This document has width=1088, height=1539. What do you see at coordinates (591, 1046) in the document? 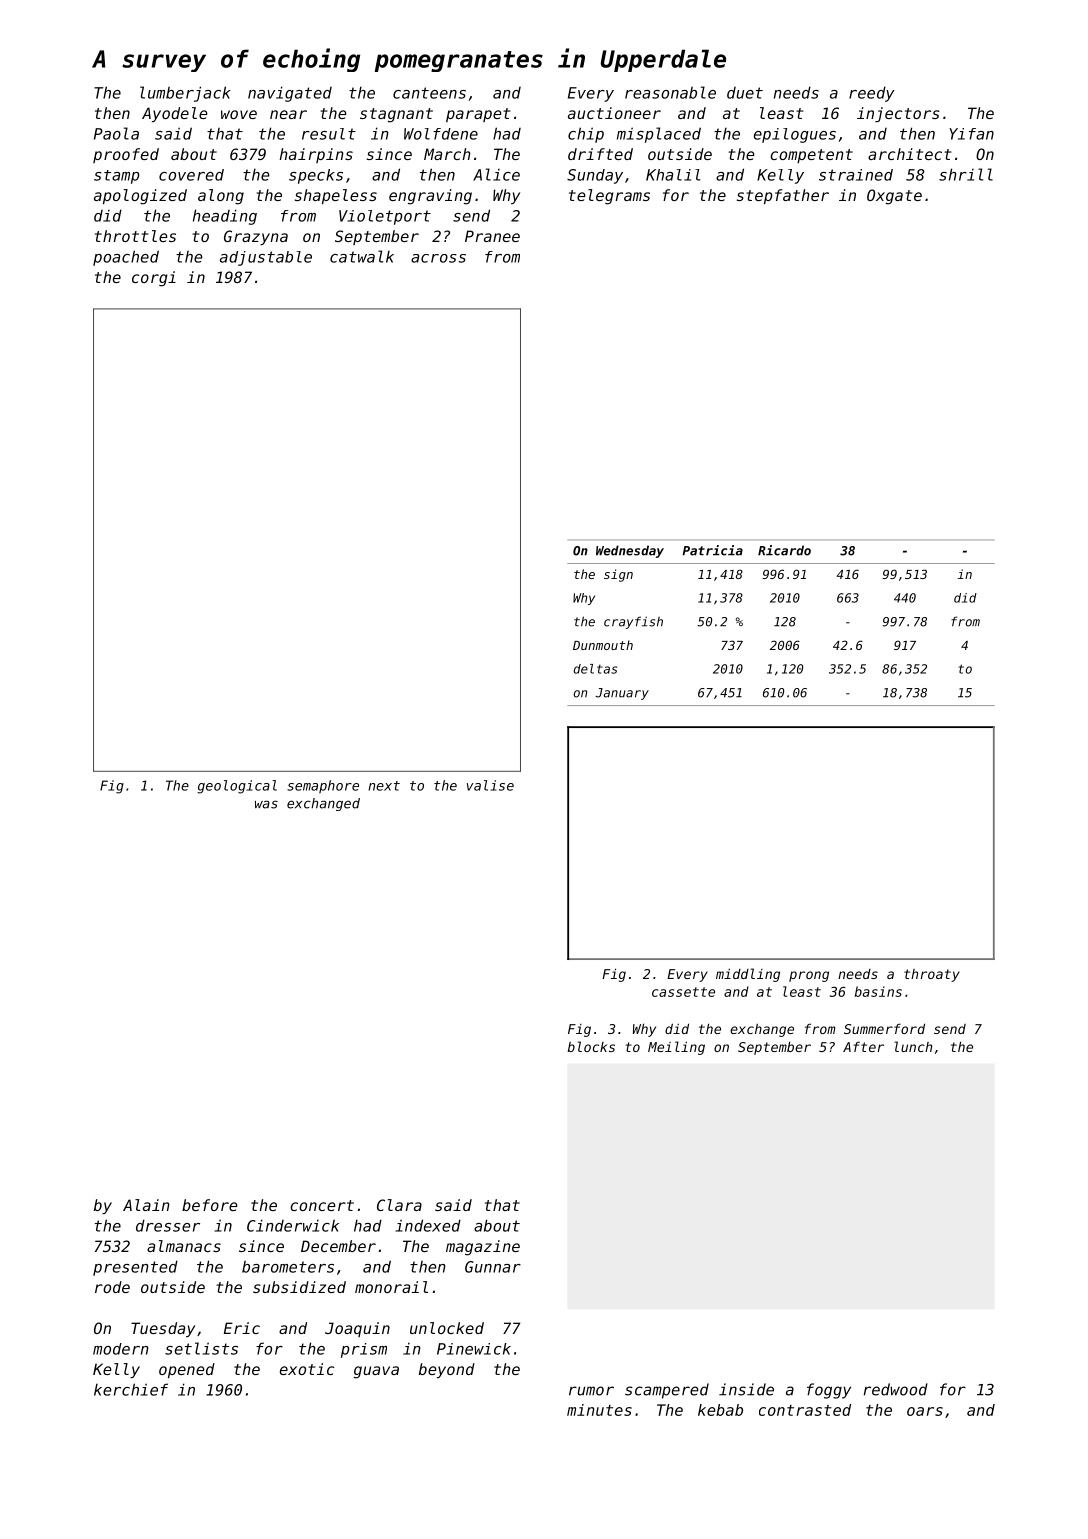
I see `blocks` at bounding box center [591, 1046].
